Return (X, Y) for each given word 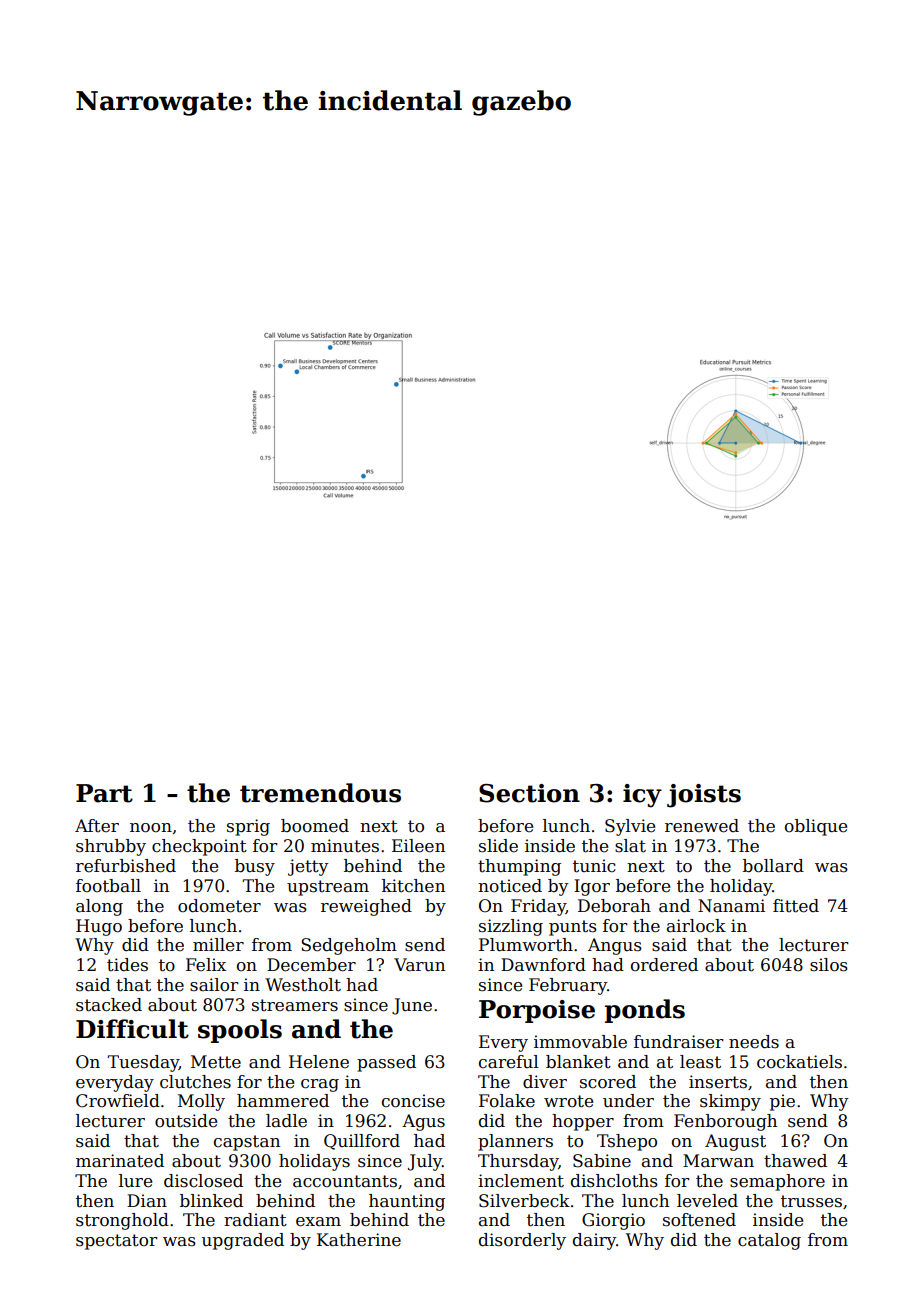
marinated (120, 1161)
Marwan (718, 1161)
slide (498, 846)
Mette (216, 1062)
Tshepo (627, 1142)
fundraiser (678, 1042)
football (108, 886)
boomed (315, 826)
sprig (248, 827)
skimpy (730, 1102)
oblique (816, 827)
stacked (109, 1005)
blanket (578, 1062)
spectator (116, 1242)
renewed (702, 826)
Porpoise (537, 1011)
